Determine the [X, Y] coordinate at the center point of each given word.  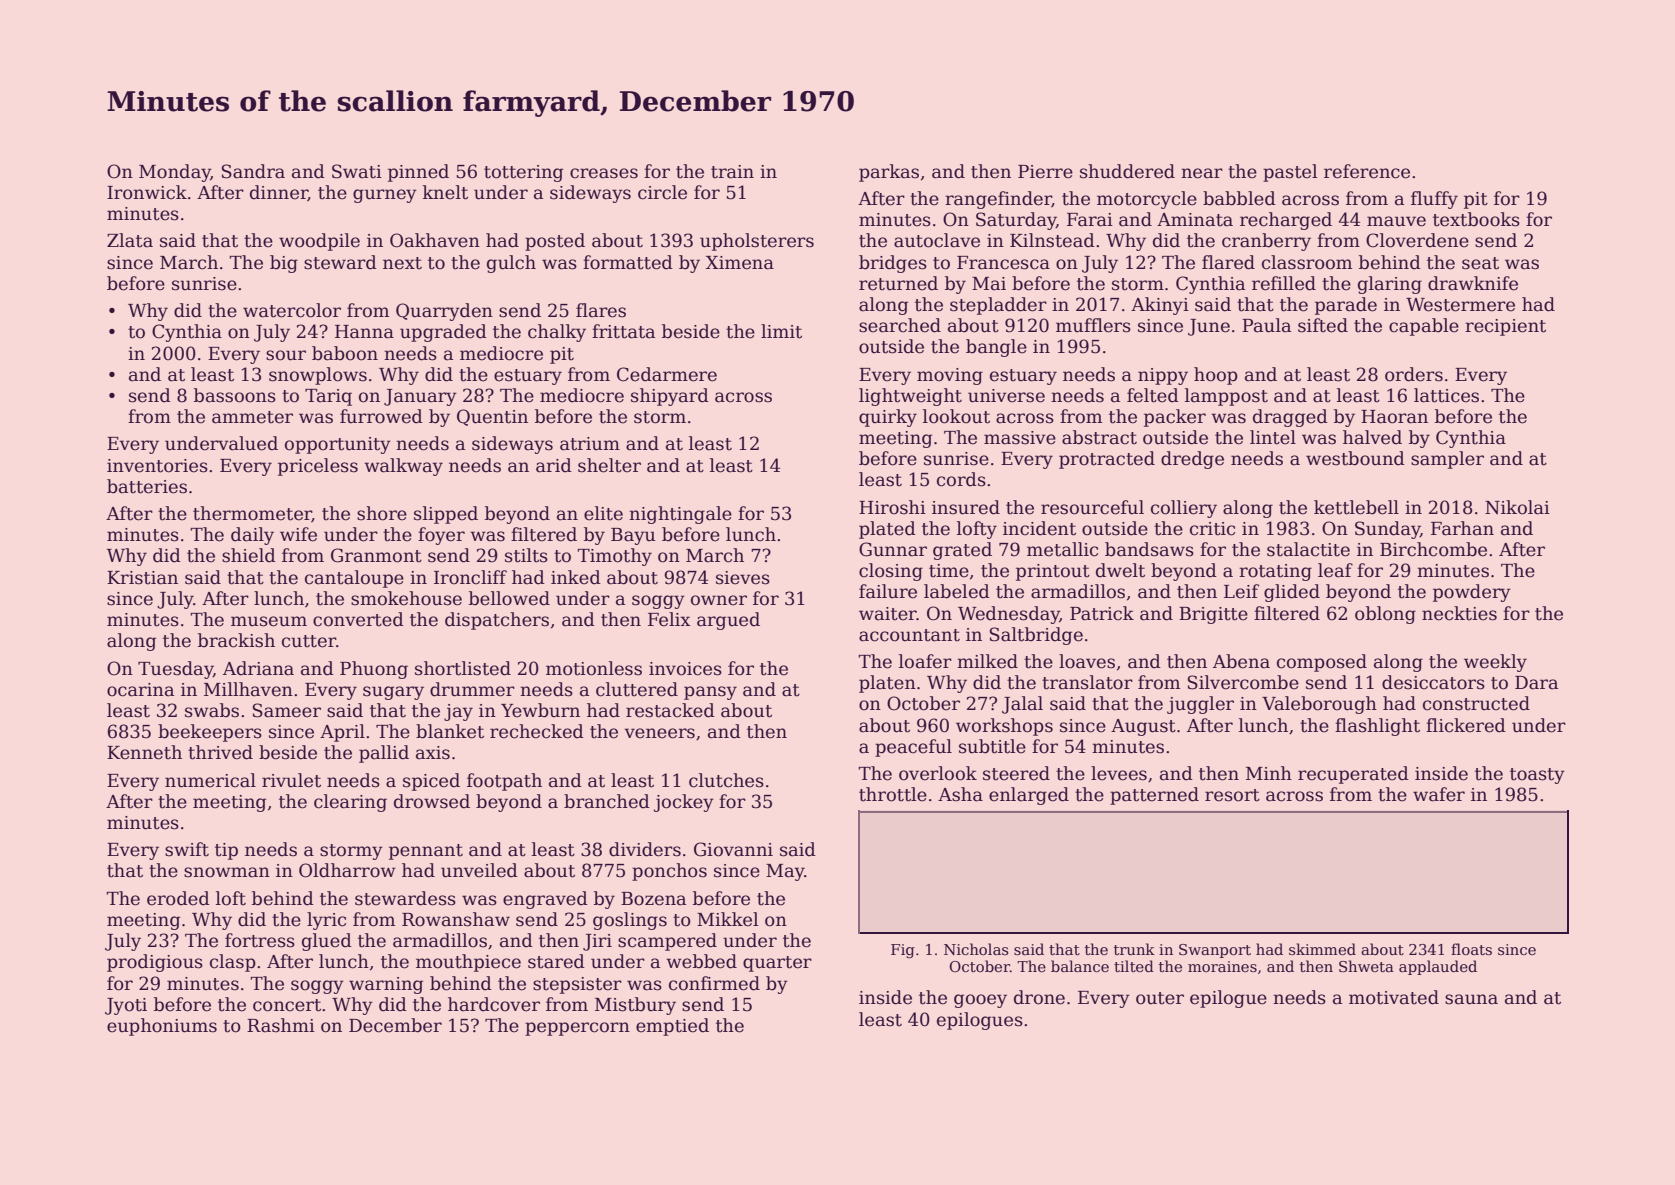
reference [1367, 171]
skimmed [1322, 949]
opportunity [338, 445]
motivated [1394, 997]
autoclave [937, 240]
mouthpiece [468, 963]
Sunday [1387, 530]
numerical [210, 780]
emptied [672, 1027]
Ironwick [147, 192]
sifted [1323, 325]
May [785, 872]
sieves [743, 578]
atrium [590, 444]
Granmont [376, 555]
